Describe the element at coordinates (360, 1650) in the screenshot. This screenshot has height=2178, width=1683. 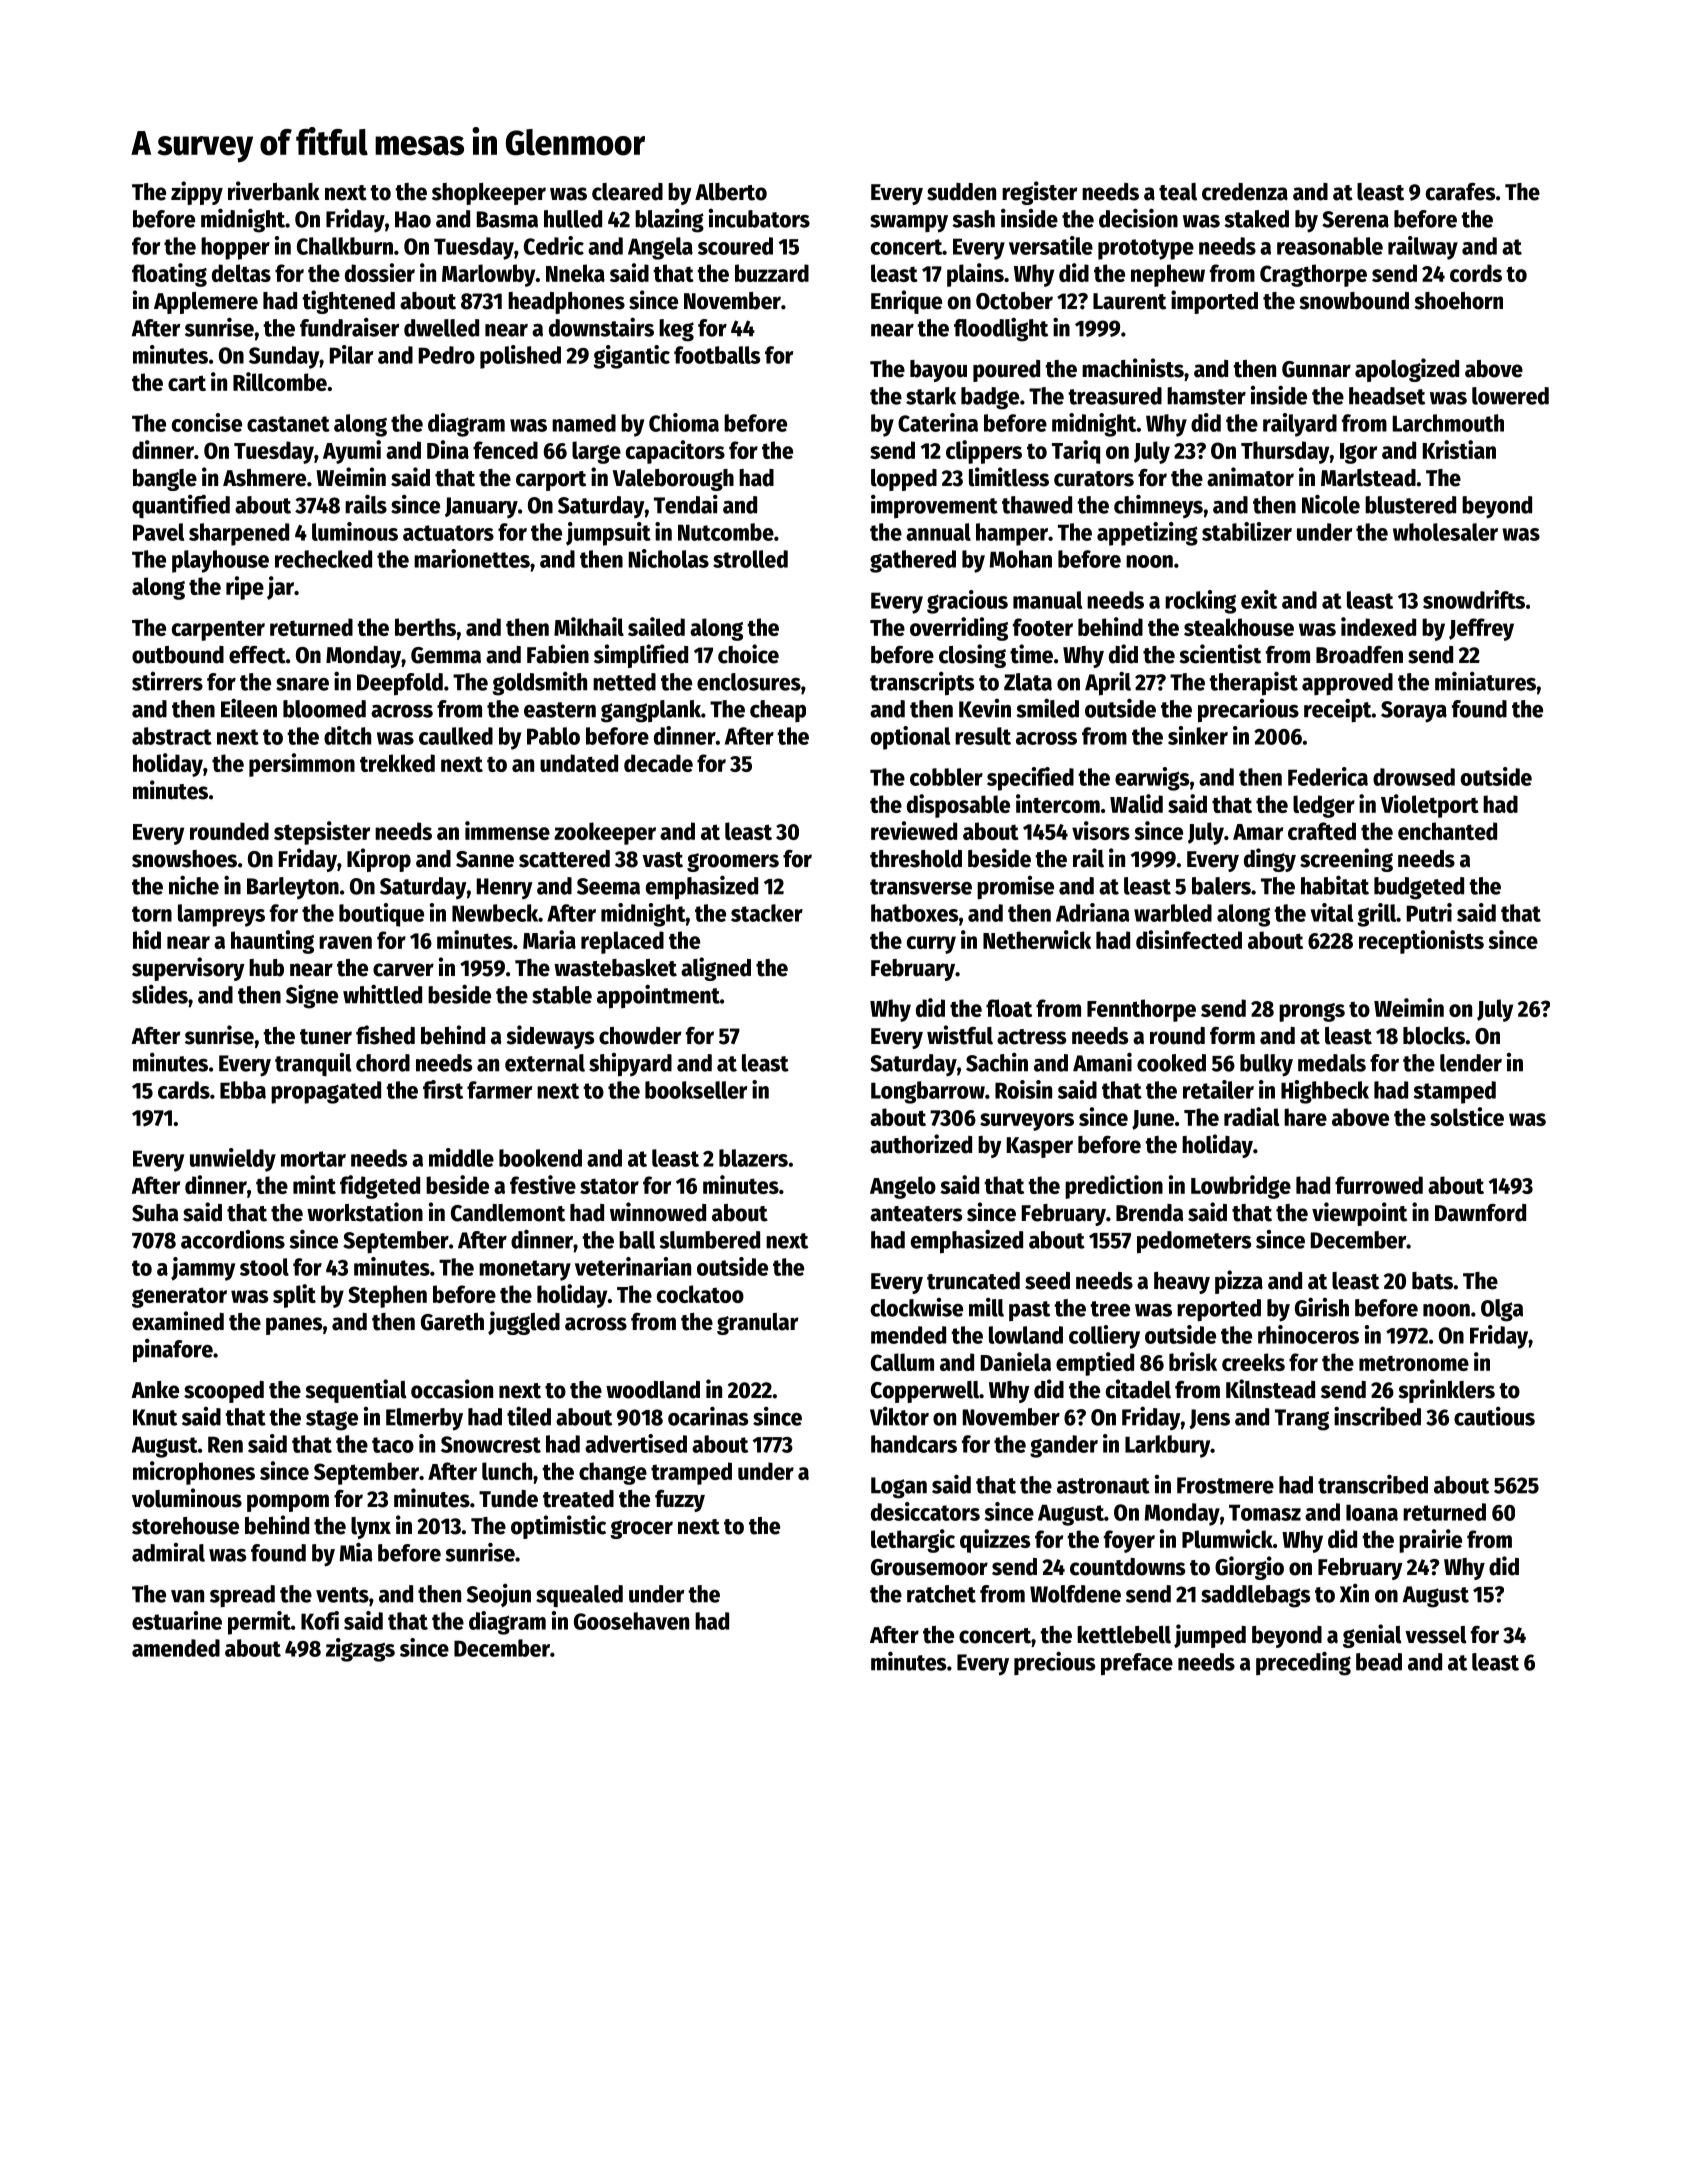
I see `zigzags` at that location.
